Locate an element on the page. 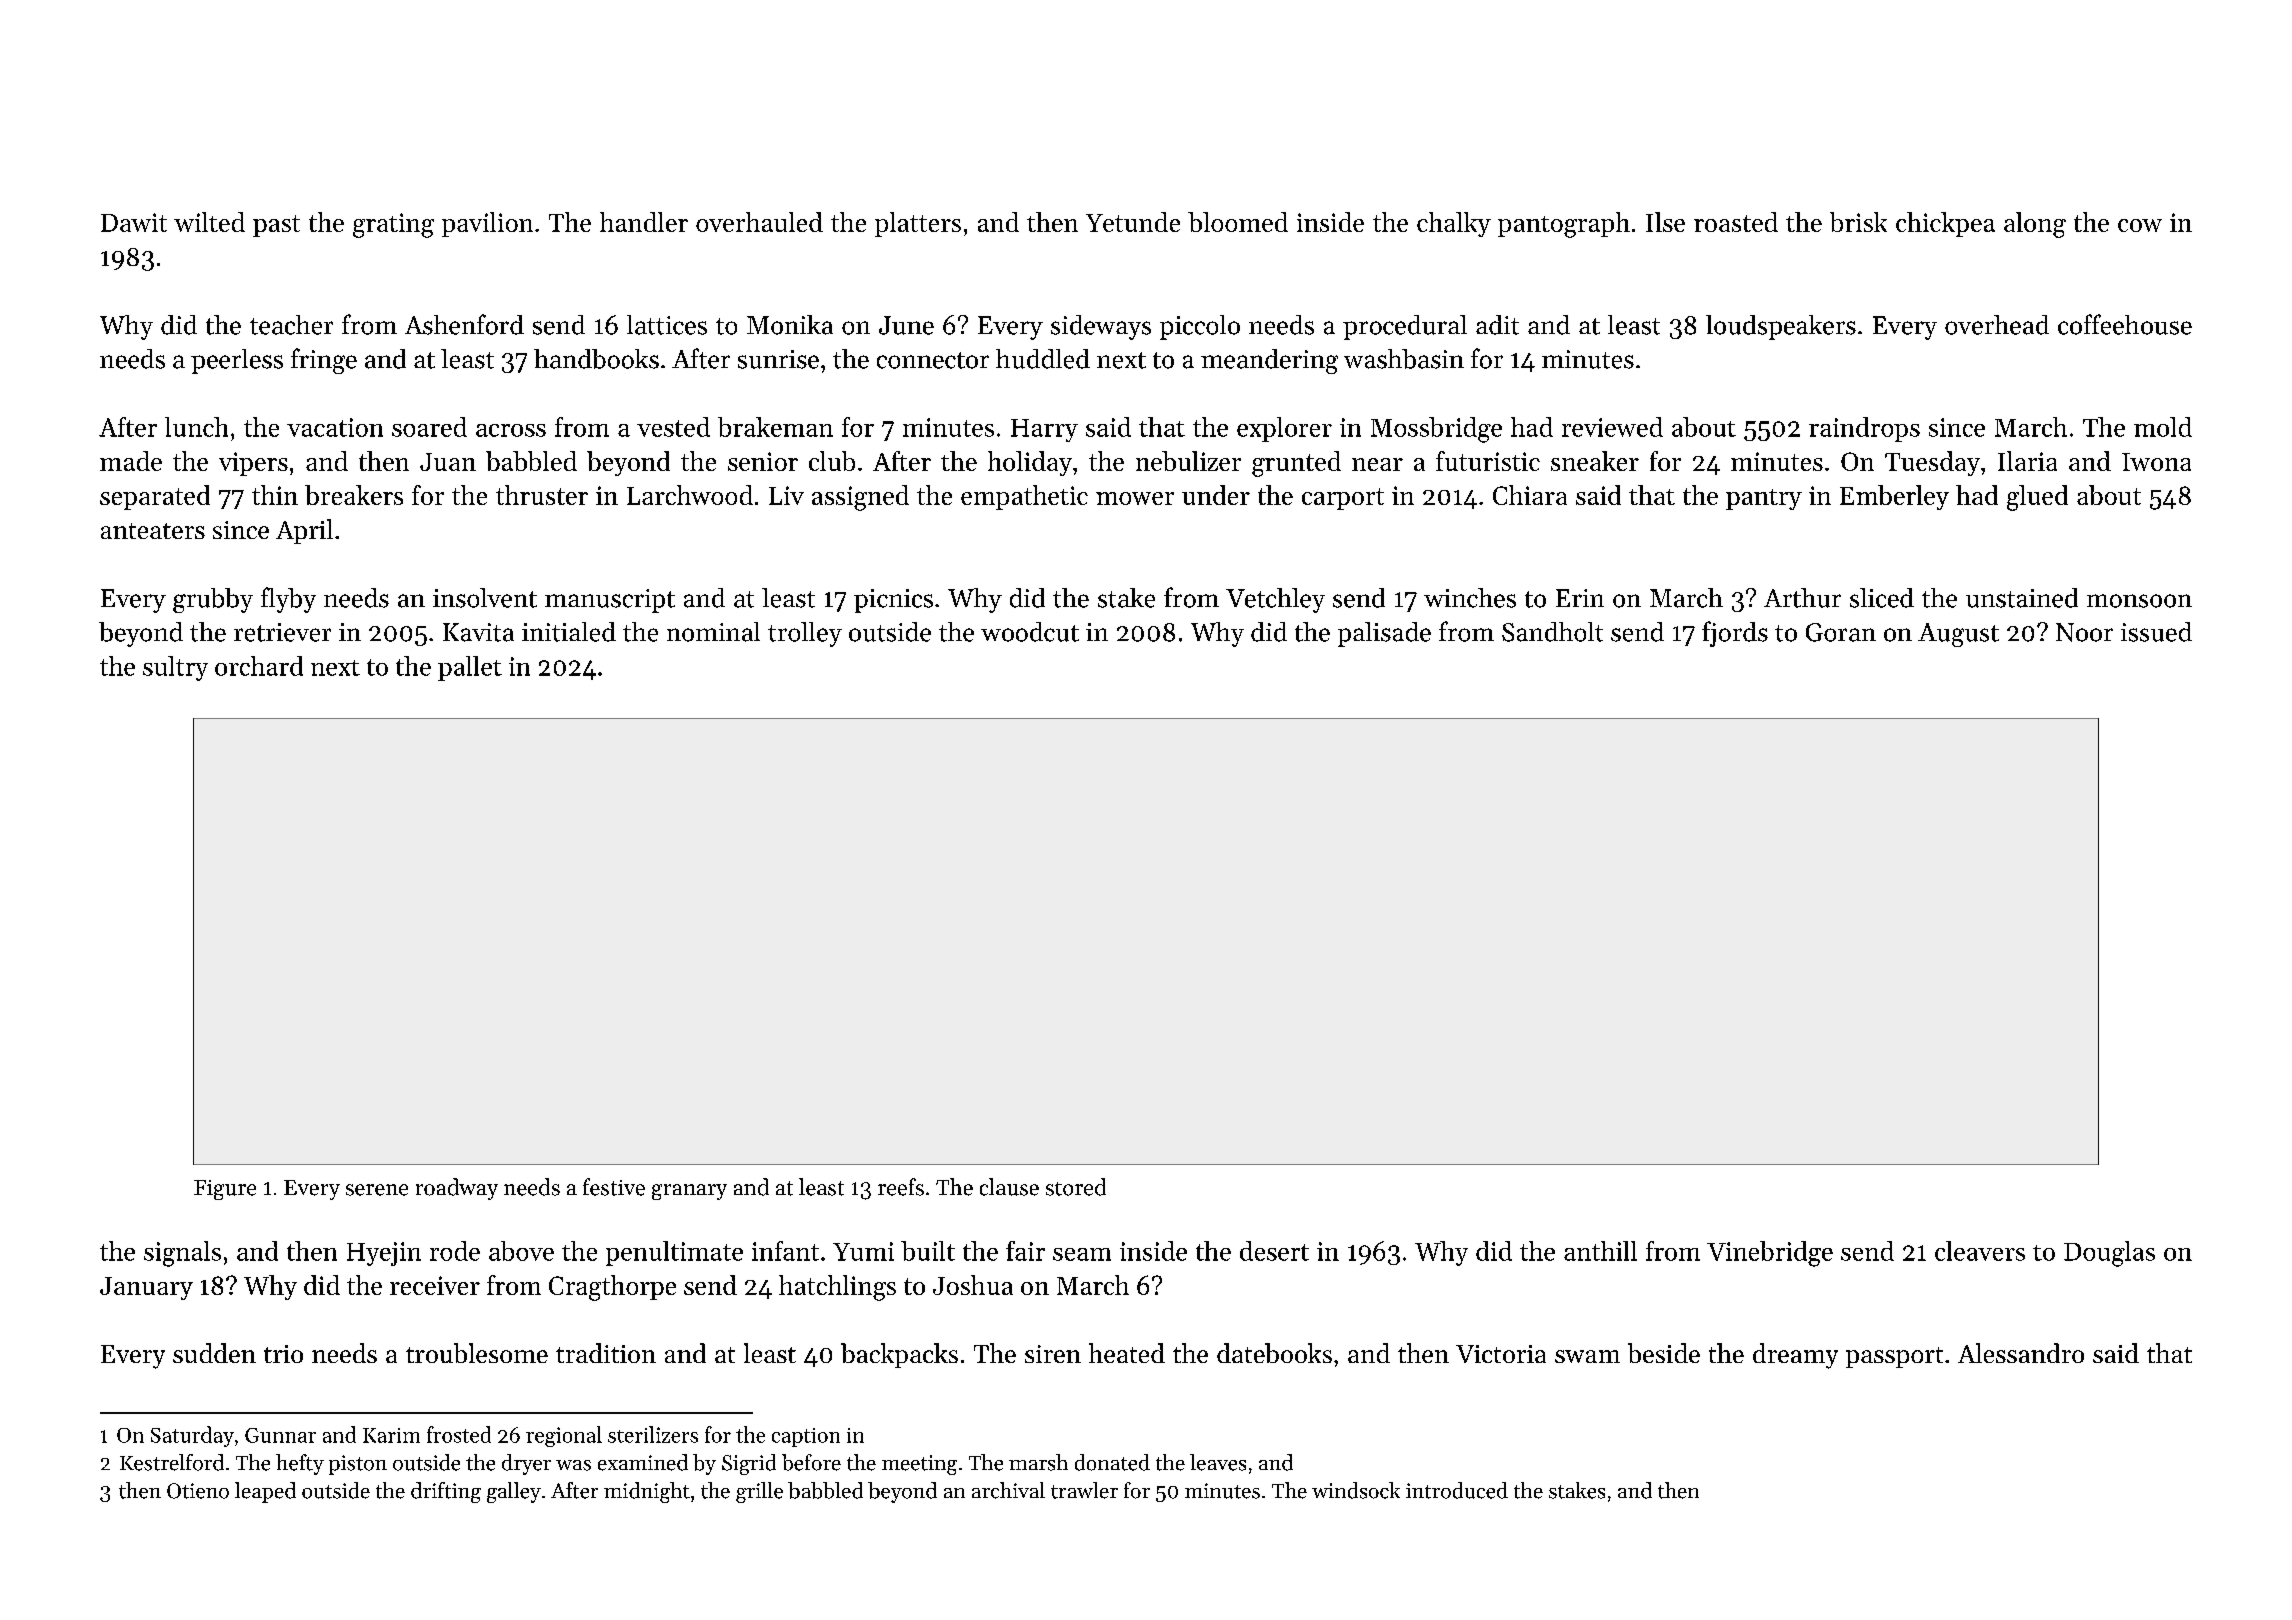 The height and width of the image is (1620, 2292). palisade is located at coordinates (1384, 634).
